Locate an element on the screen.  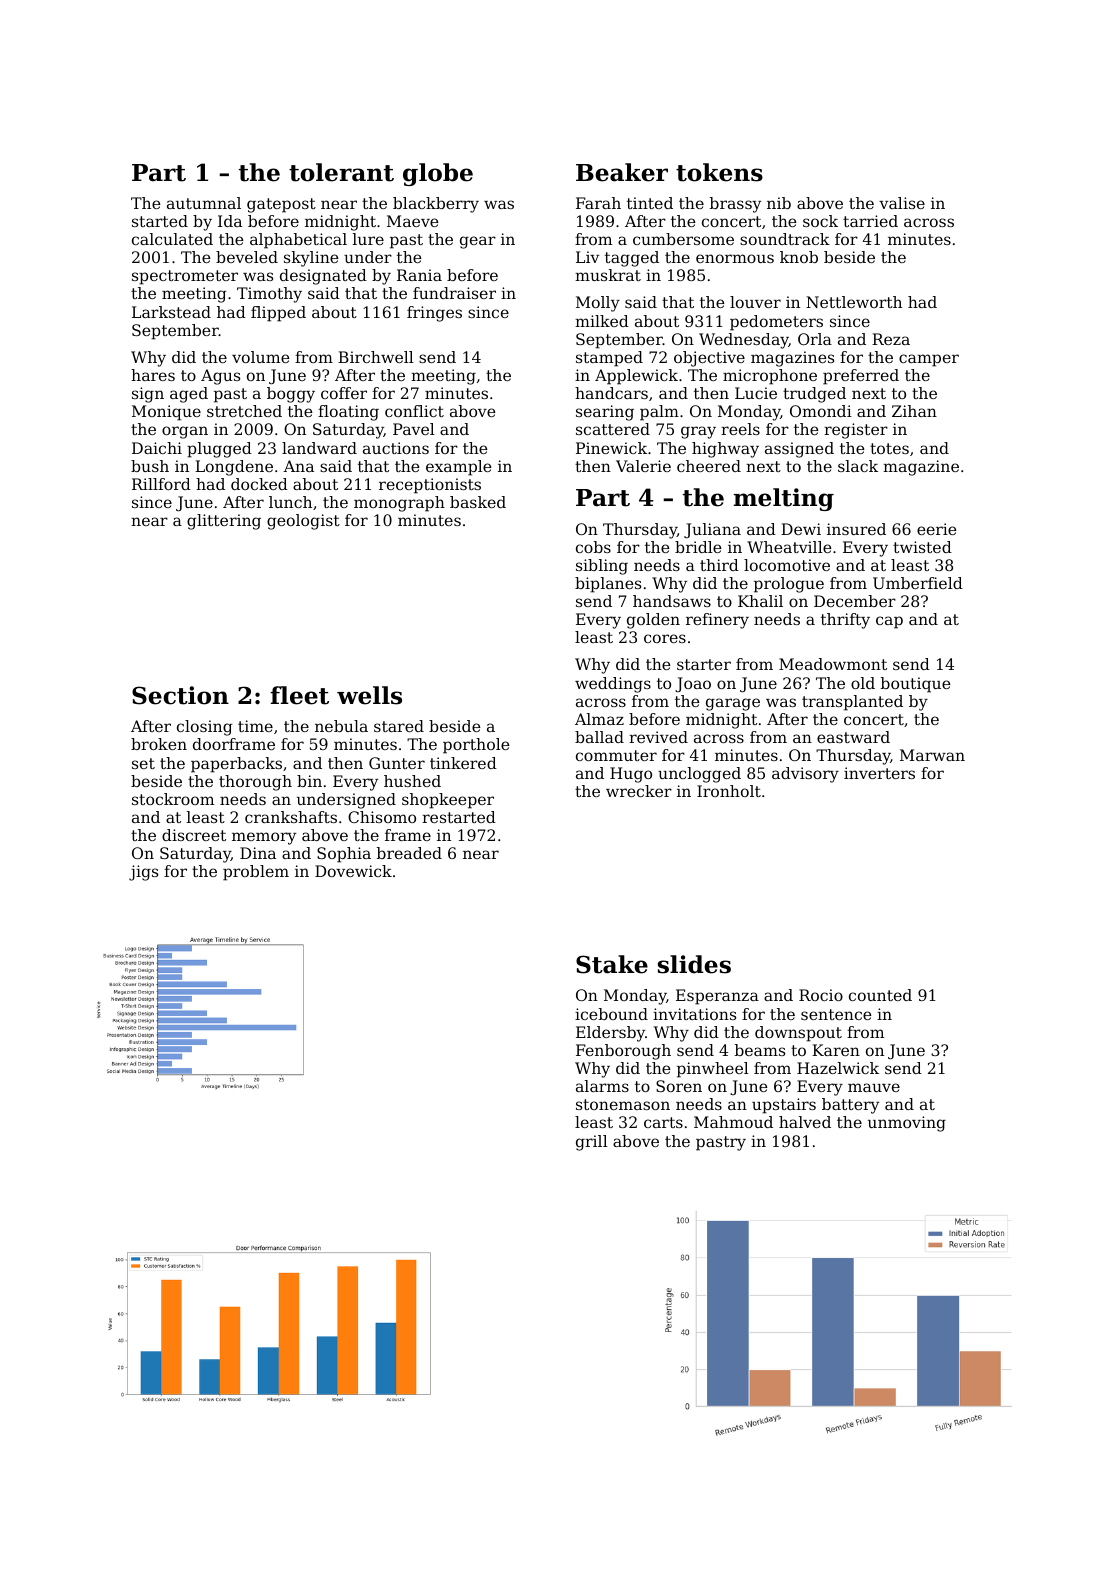
microphone is located at coordinates (770, 377).
